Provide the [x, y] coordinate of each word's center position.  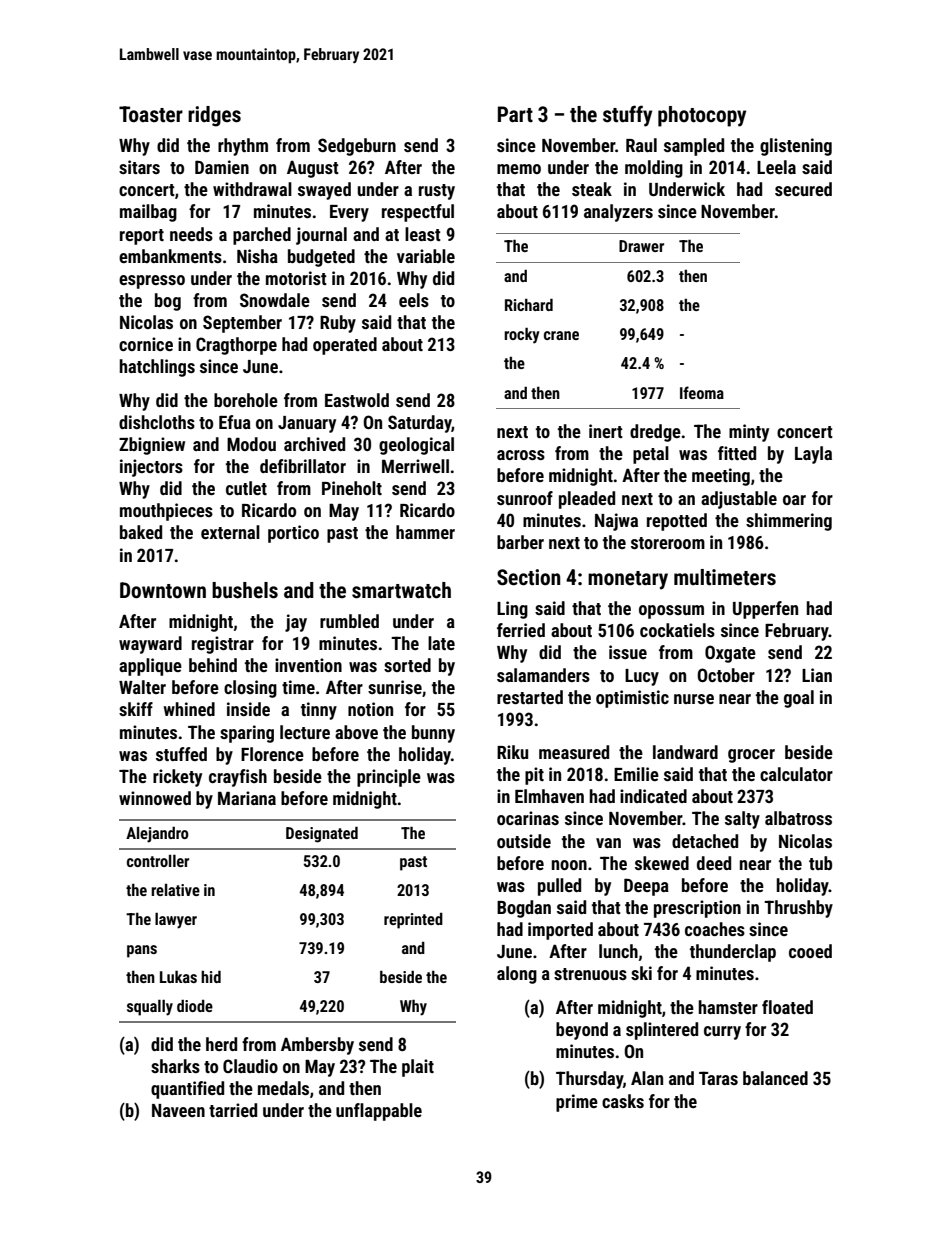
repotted [677, 522]
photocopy [702, 116]
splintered [662, 1031]
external [230, 532]
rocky [522, 336]
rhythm [243, 147]
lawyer [176, 921]
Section [528, 577]
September [242, 324]
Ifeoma [702, 392]
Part [515, 114]
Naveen [178, 1110]
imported [560, 931]
